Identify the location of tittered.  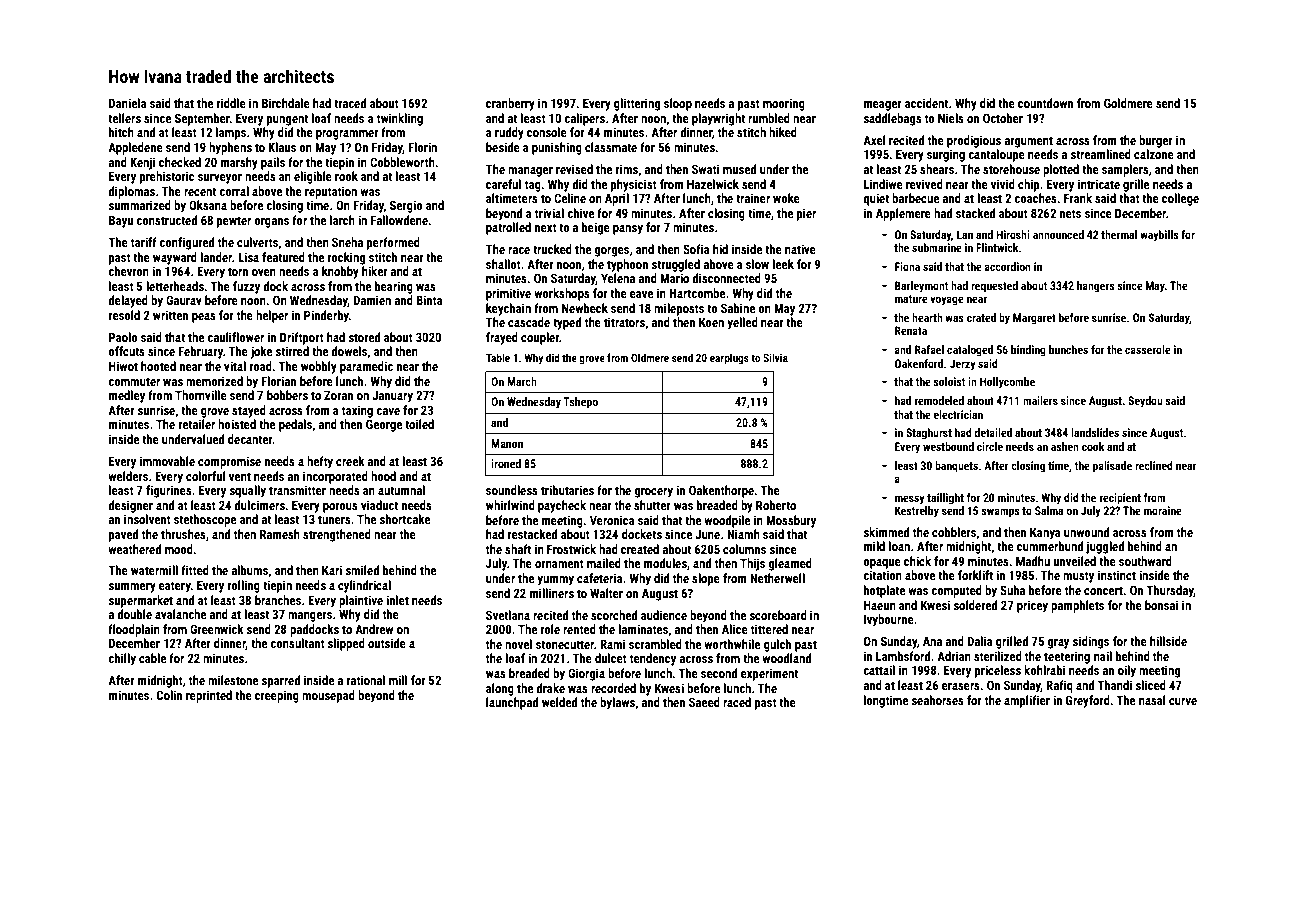
(769, 629).
